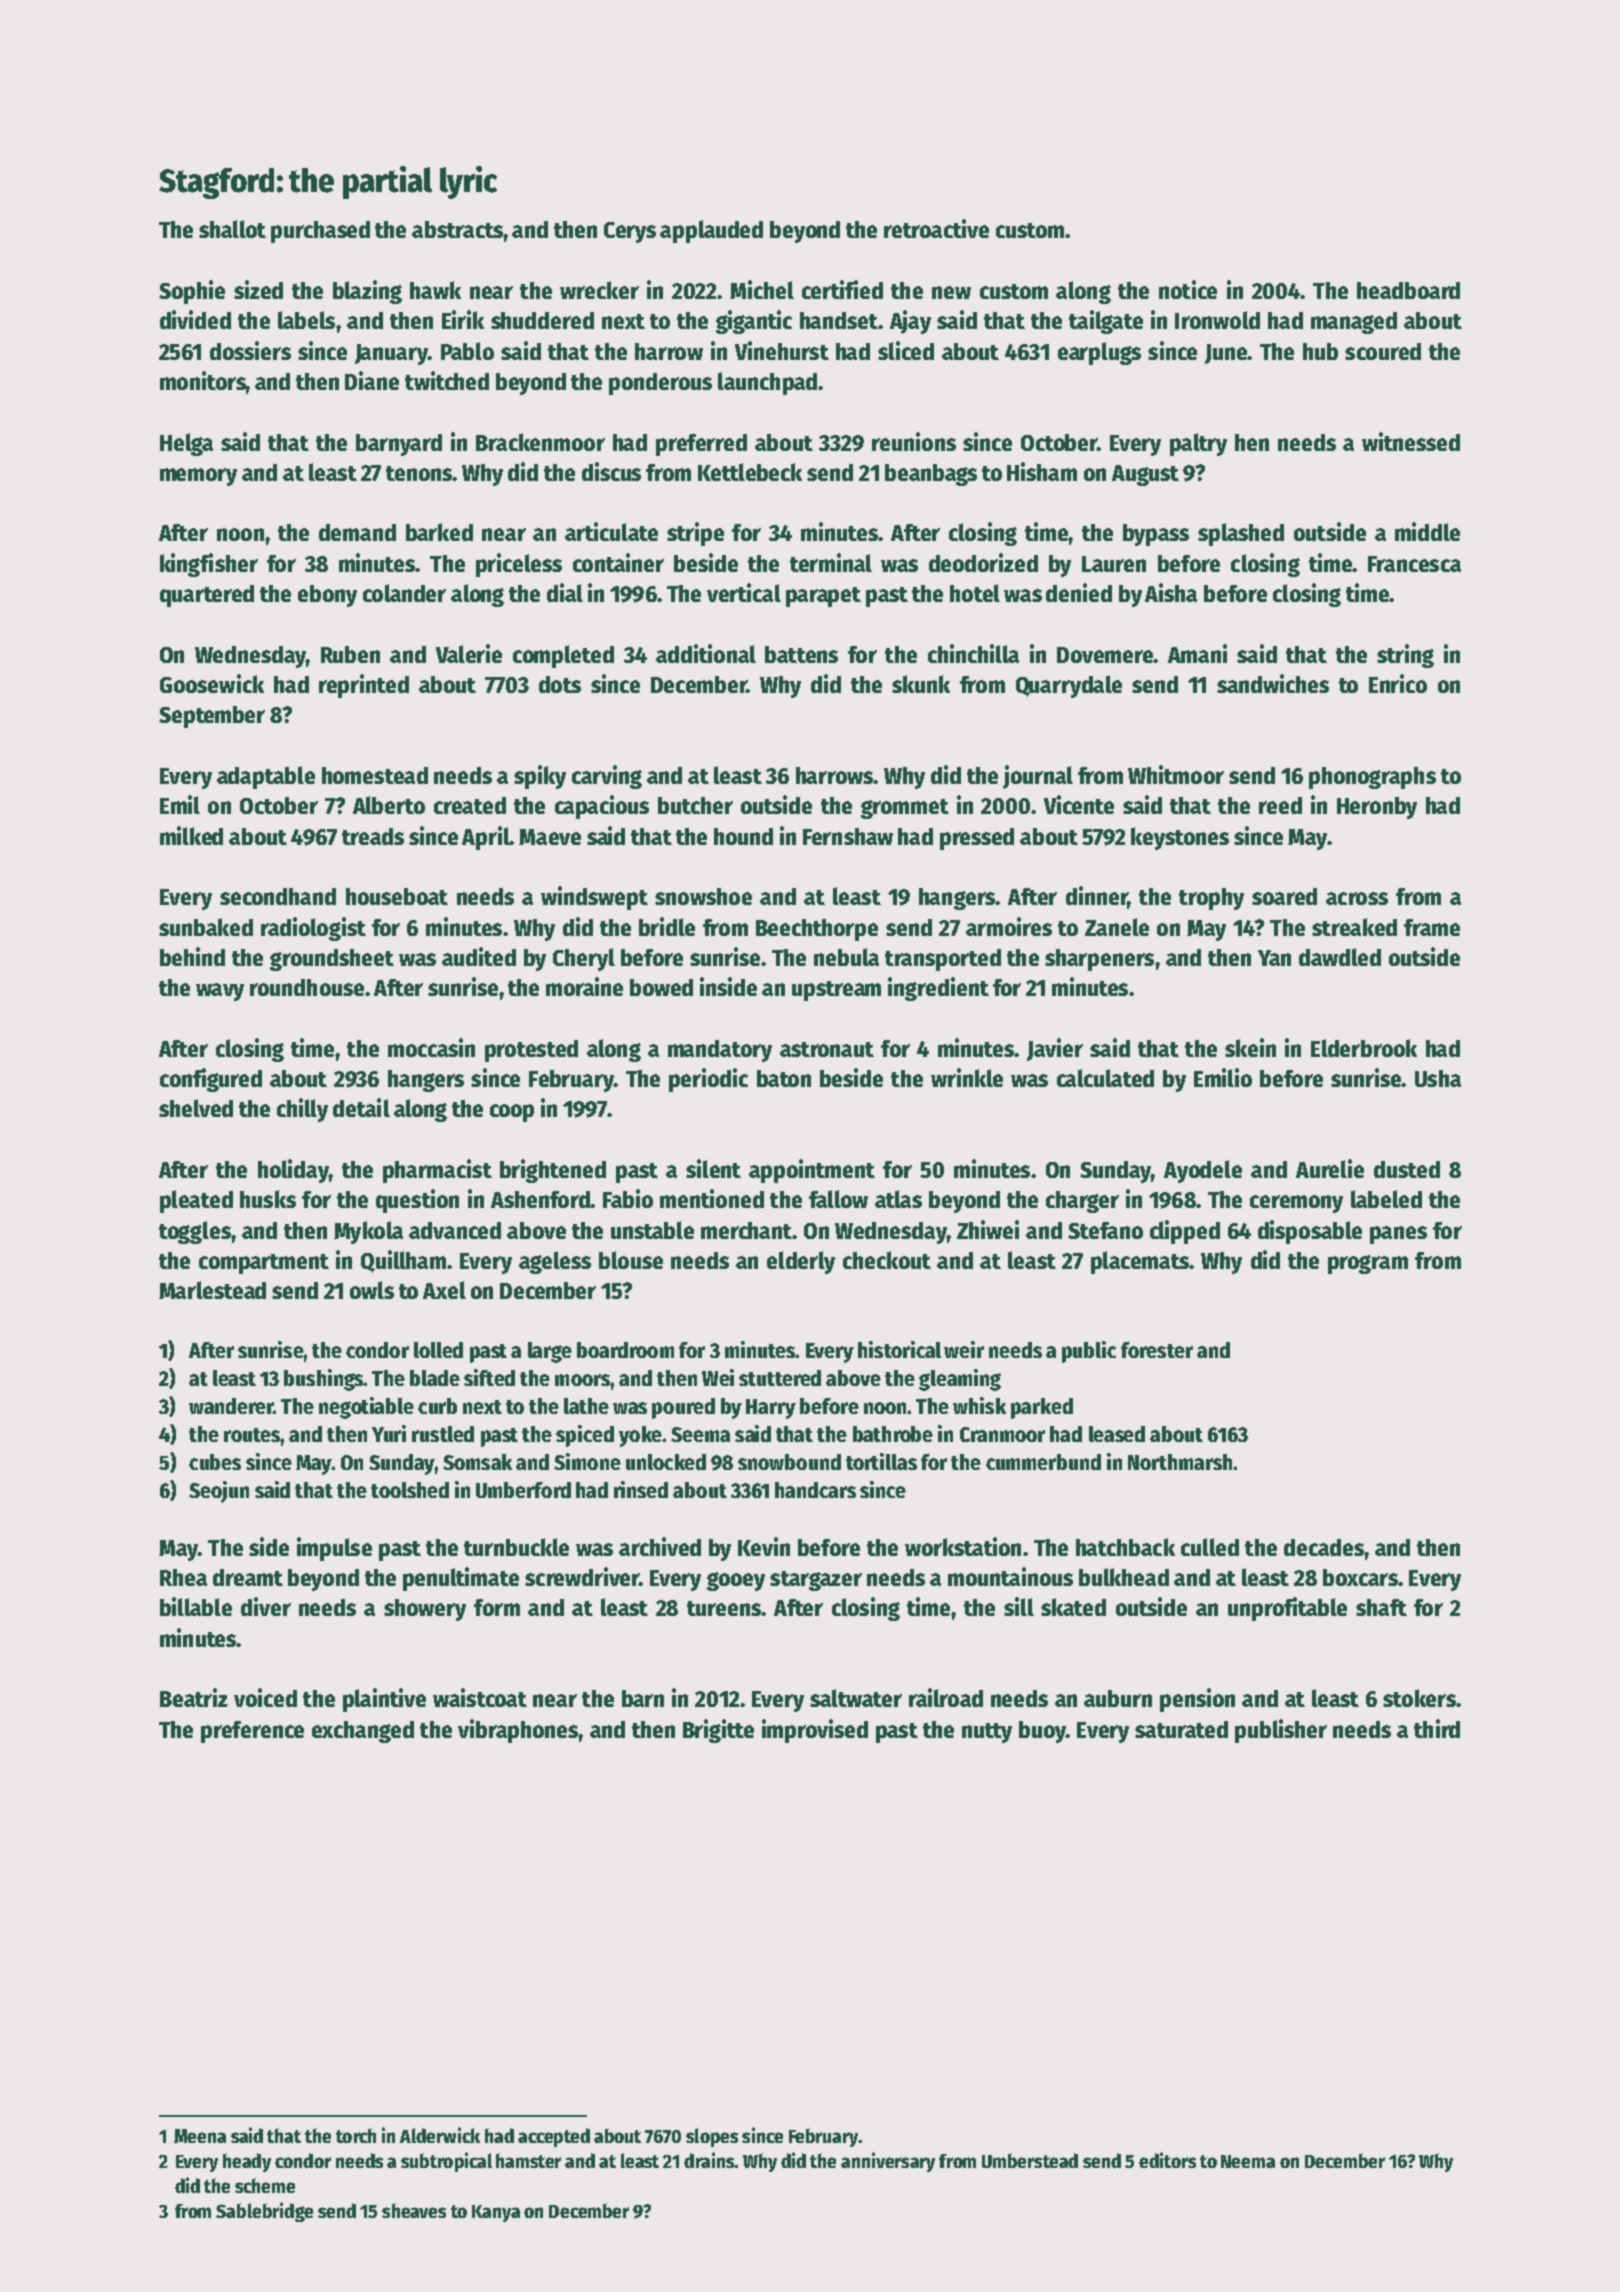  I want to click on routes, so click(252, 1435).
